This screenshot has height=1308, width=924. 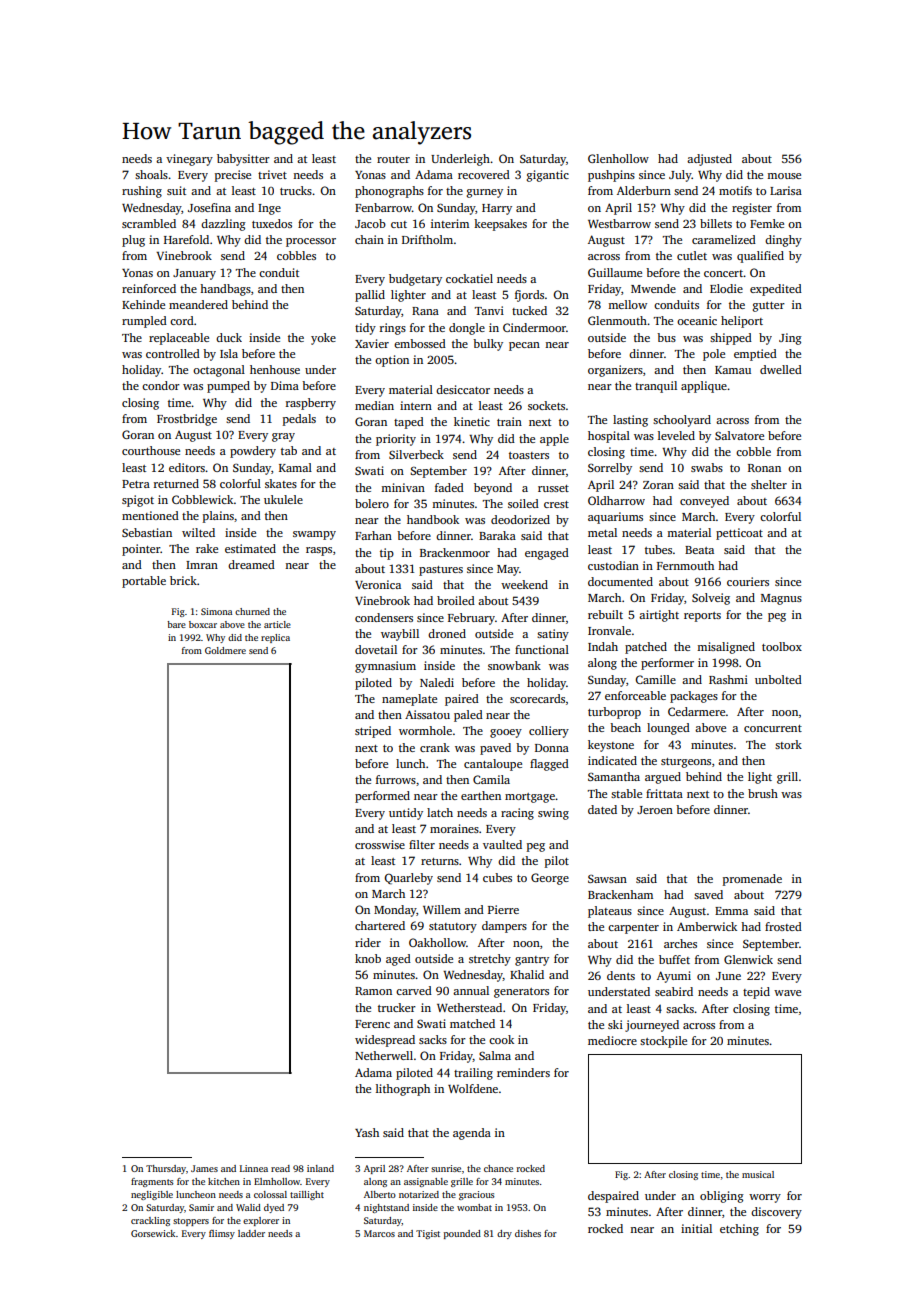 I want to click on Linnea, so click(x=254, y=1168).
